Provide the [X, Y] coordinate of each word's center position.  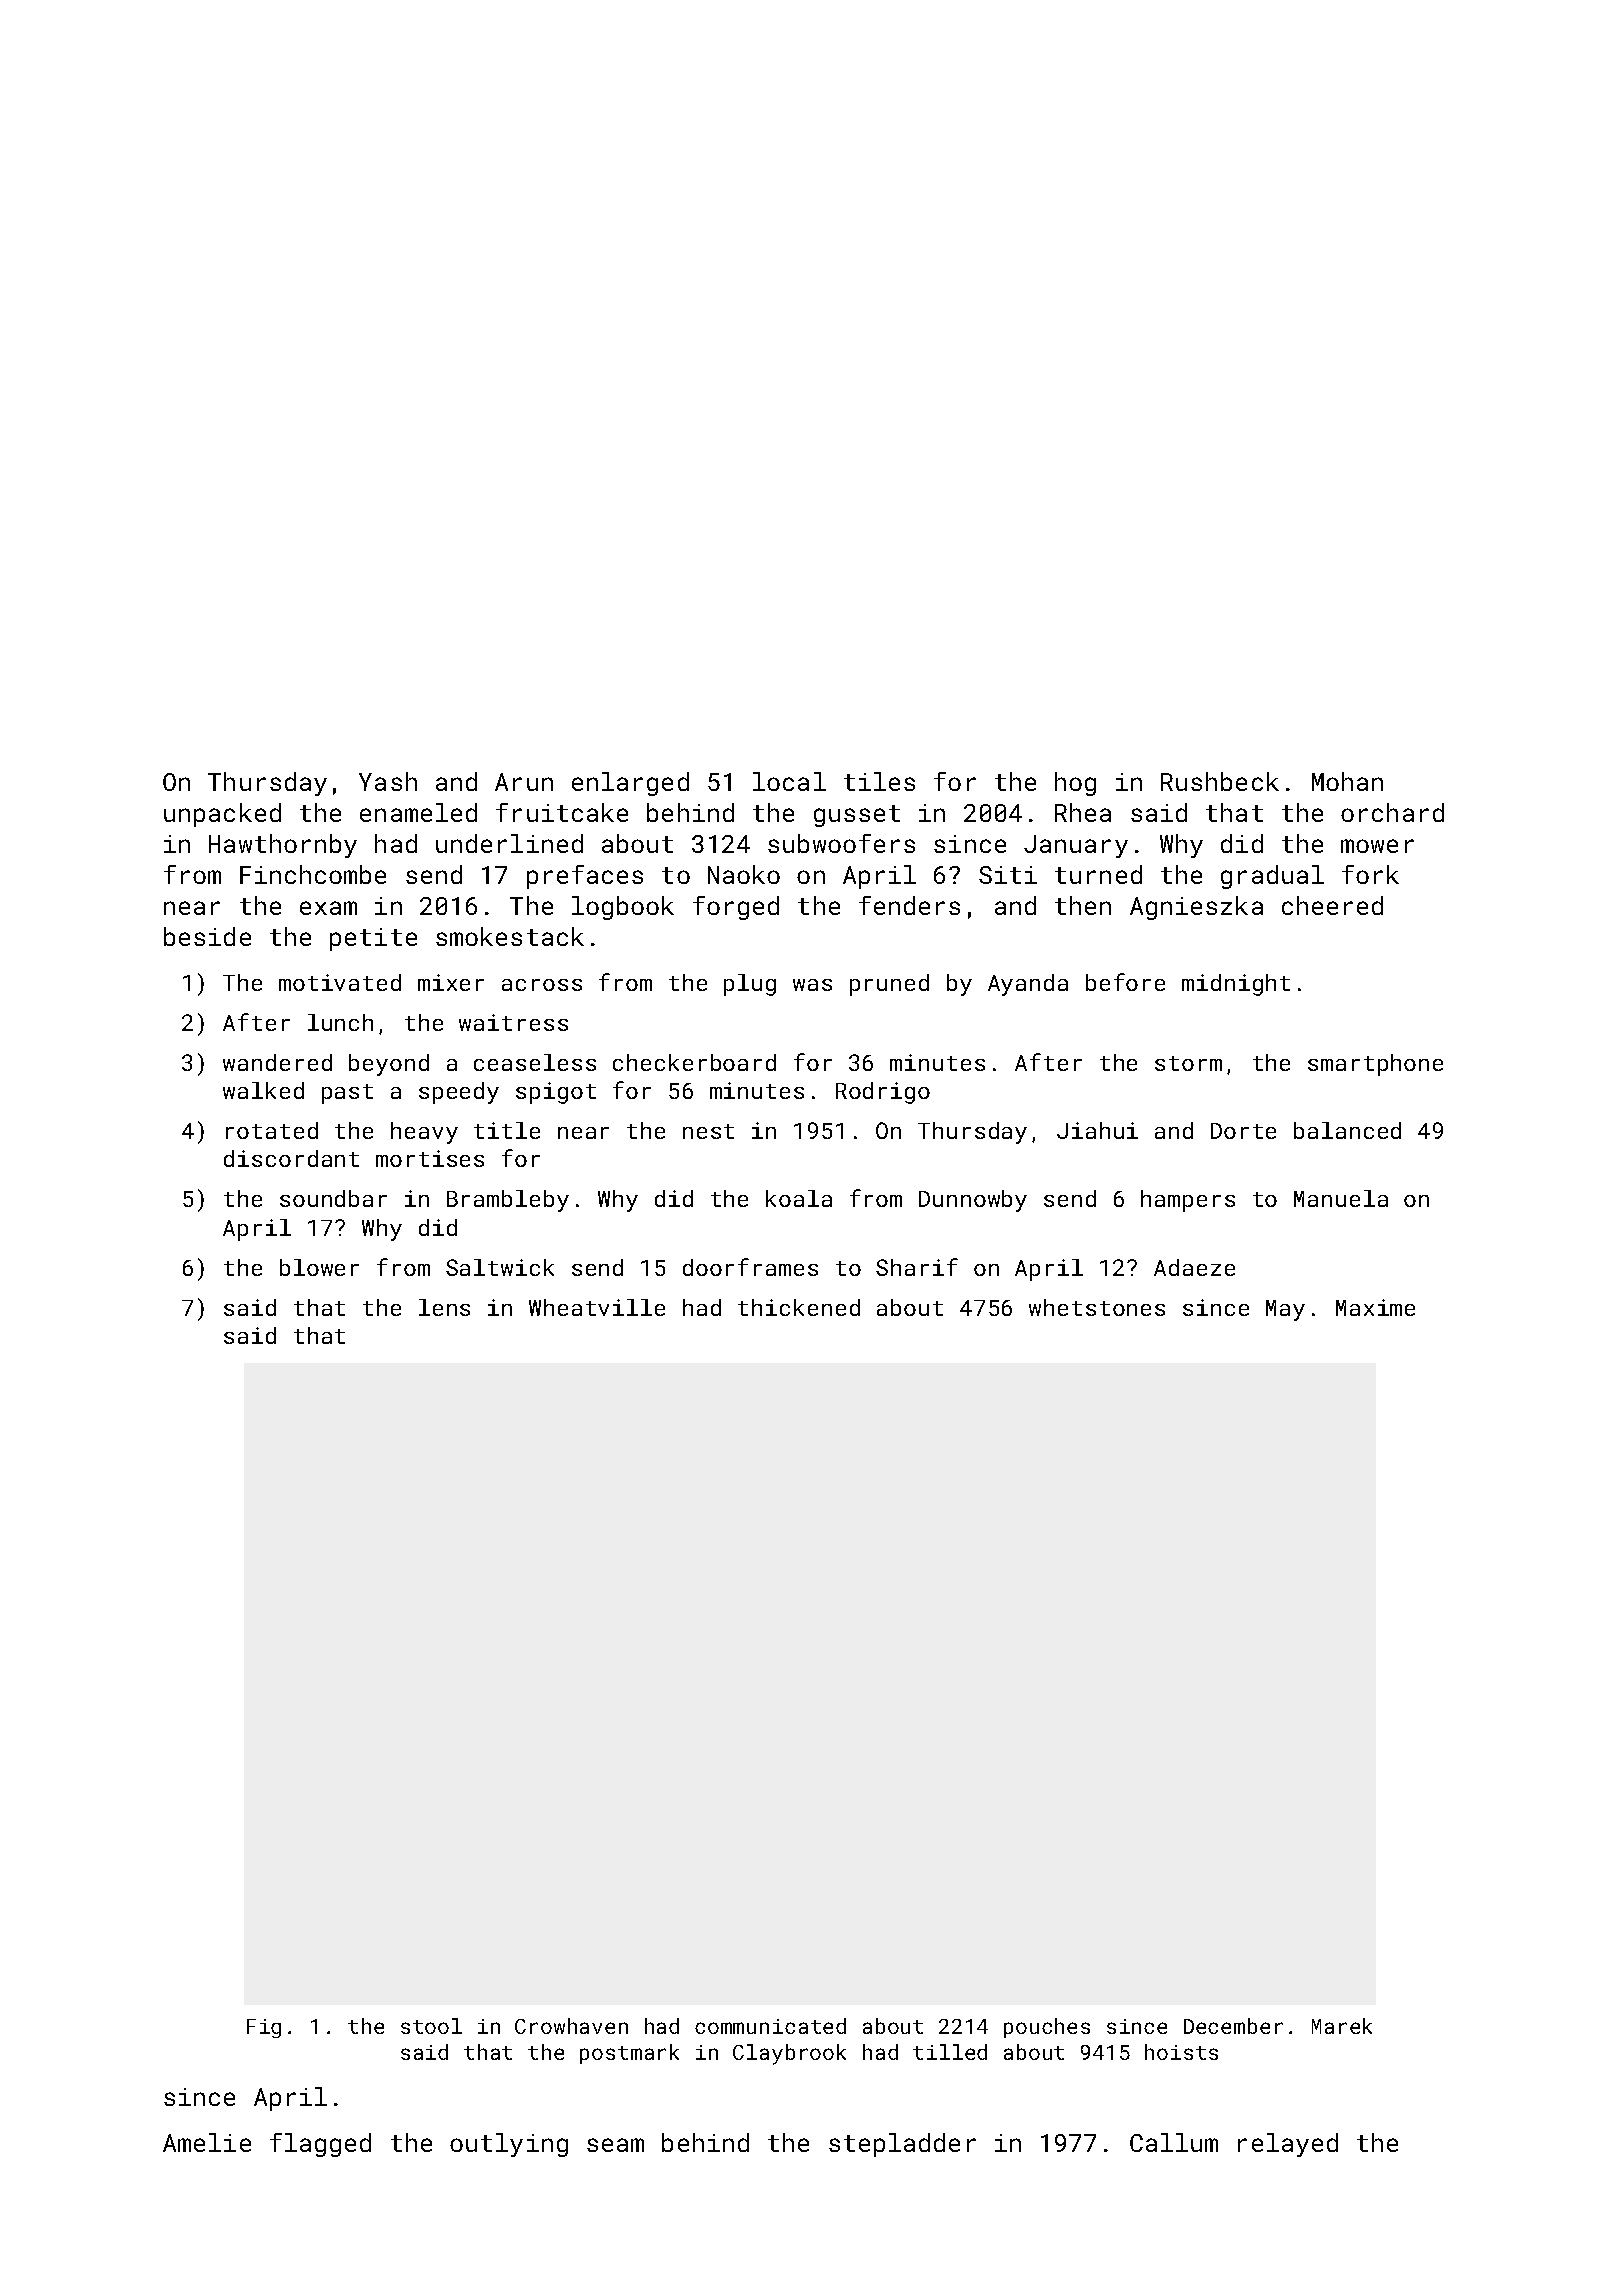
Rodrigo [883, 1093]
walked [263, 1090]
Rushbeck [1220, 781]
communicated [770, 2026]
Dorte [1243, 1131]
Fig [264, 2028]
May [1285, 1310]
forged [736, 908]
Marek [1342, 2026]
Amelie [207, 2142]
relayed [1288, 2145]
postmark [629, 2054]
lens [444, 1307]
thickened [799, 1307]
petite [373, 939]
